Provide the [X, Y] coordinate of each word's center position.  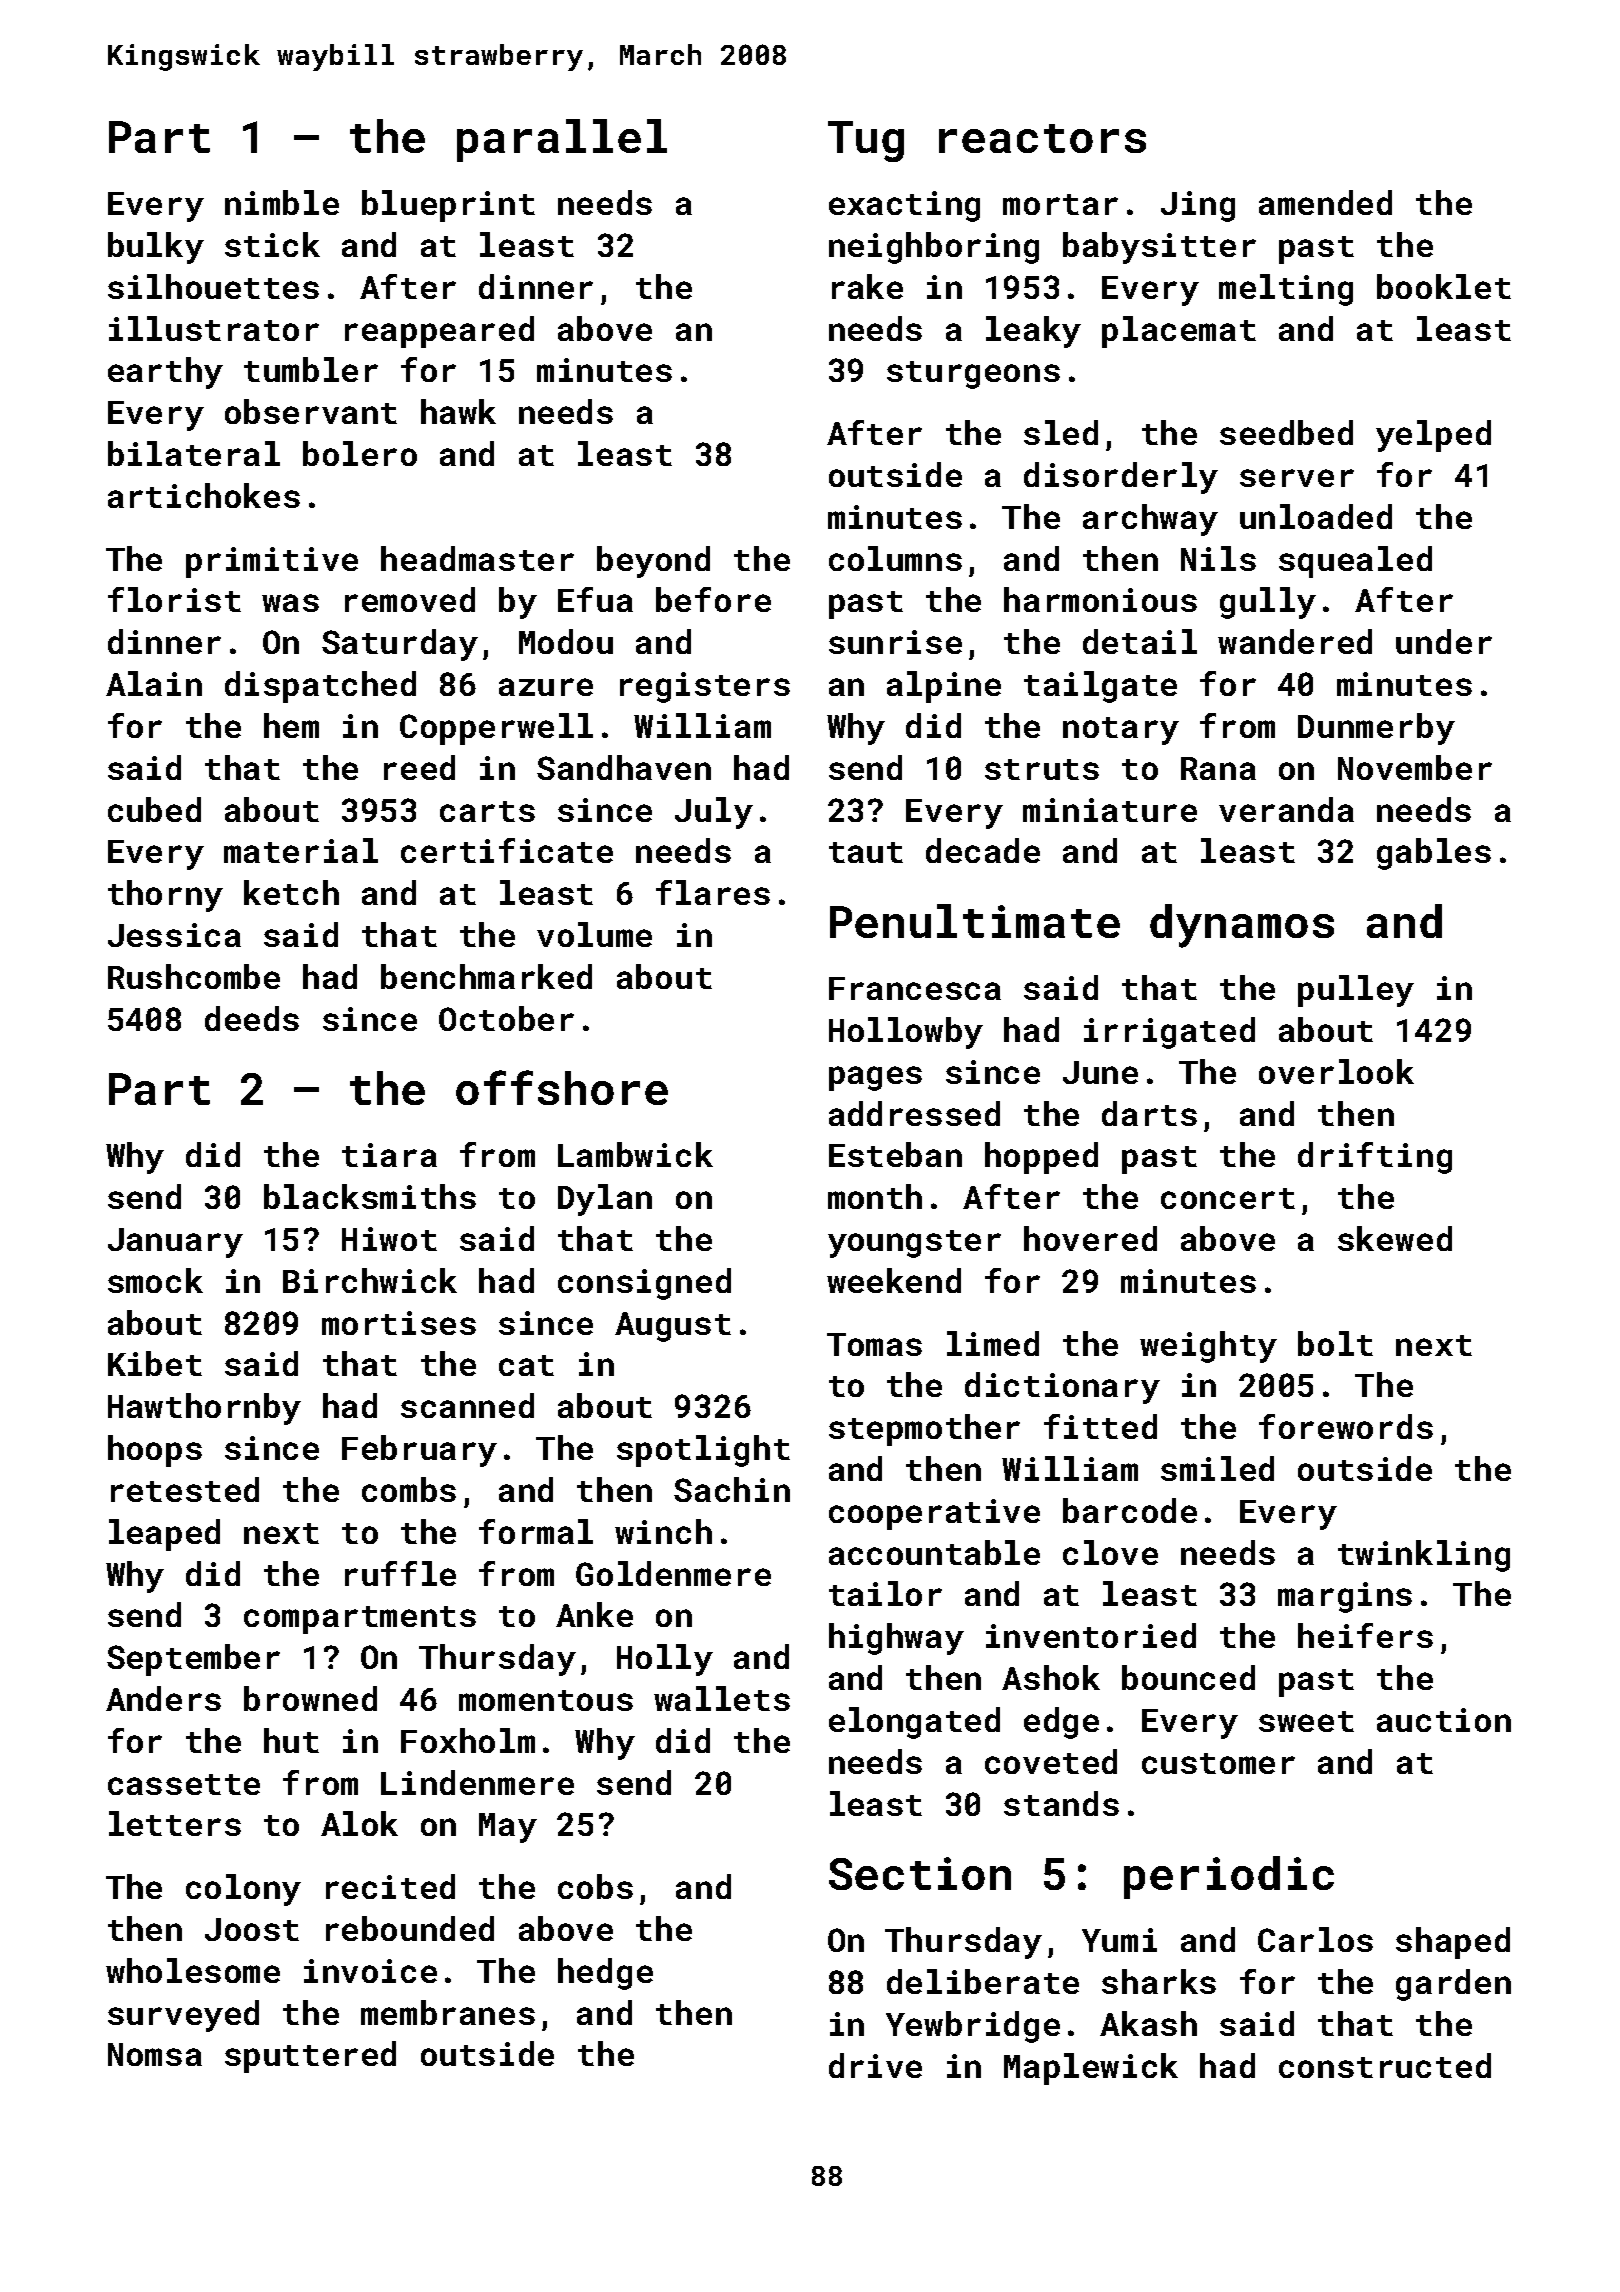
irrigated [1169, 1033]
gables [1434, 854]
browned [310, 1698]
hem [291, 725]
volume [594, 934]
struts [1042, 769]
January [175, 1243]
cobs [595, 1886]
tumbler [311, 369]
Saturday [400, 645]
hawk [458, 411]
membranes [448, 2012]
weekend [894, 1280]
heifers [1365, 1635]
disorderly [1121, 478]
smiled [1217, 1468]
